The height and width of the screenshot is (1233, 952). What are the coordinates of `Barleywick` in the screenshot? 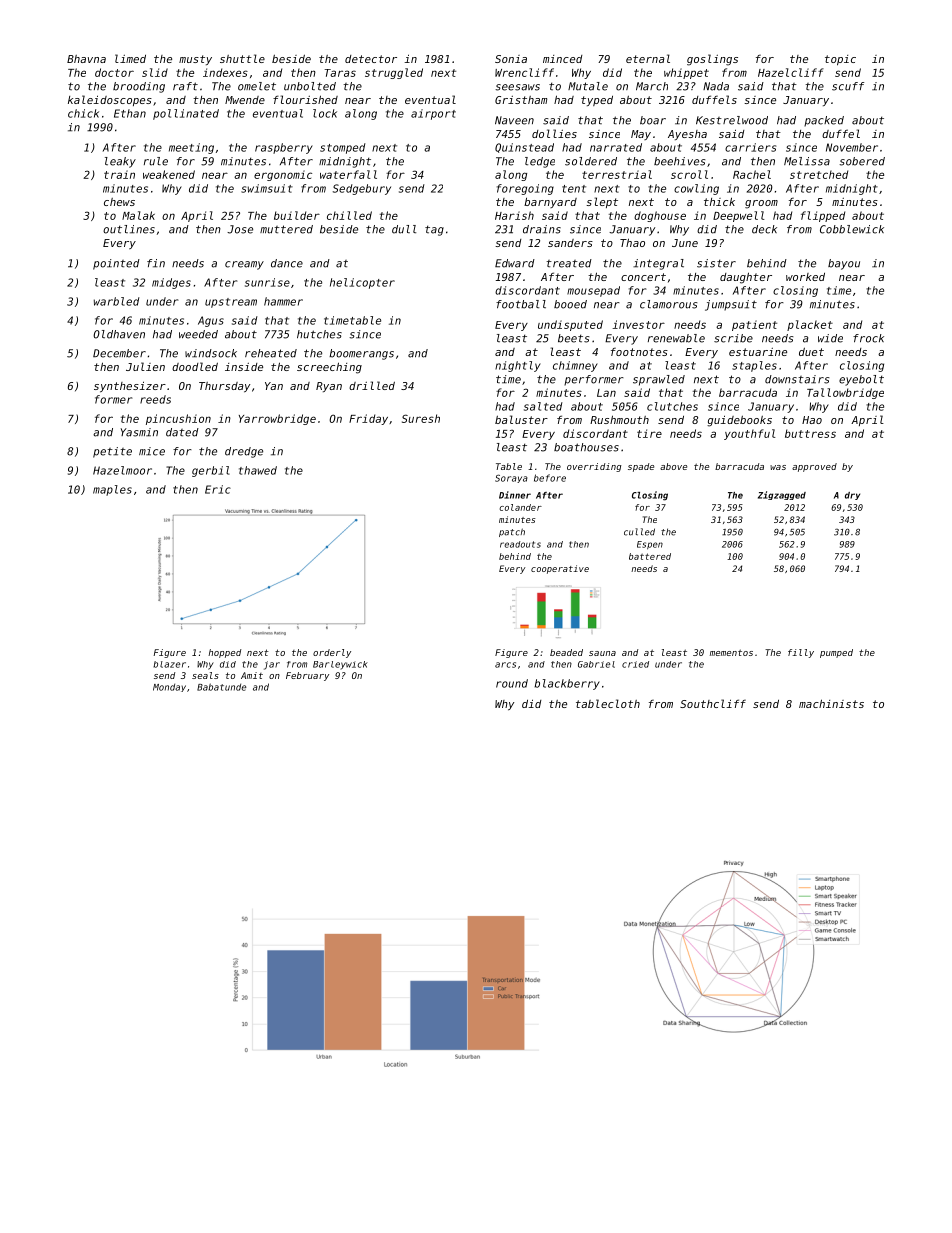 It's located at (340, 665).
